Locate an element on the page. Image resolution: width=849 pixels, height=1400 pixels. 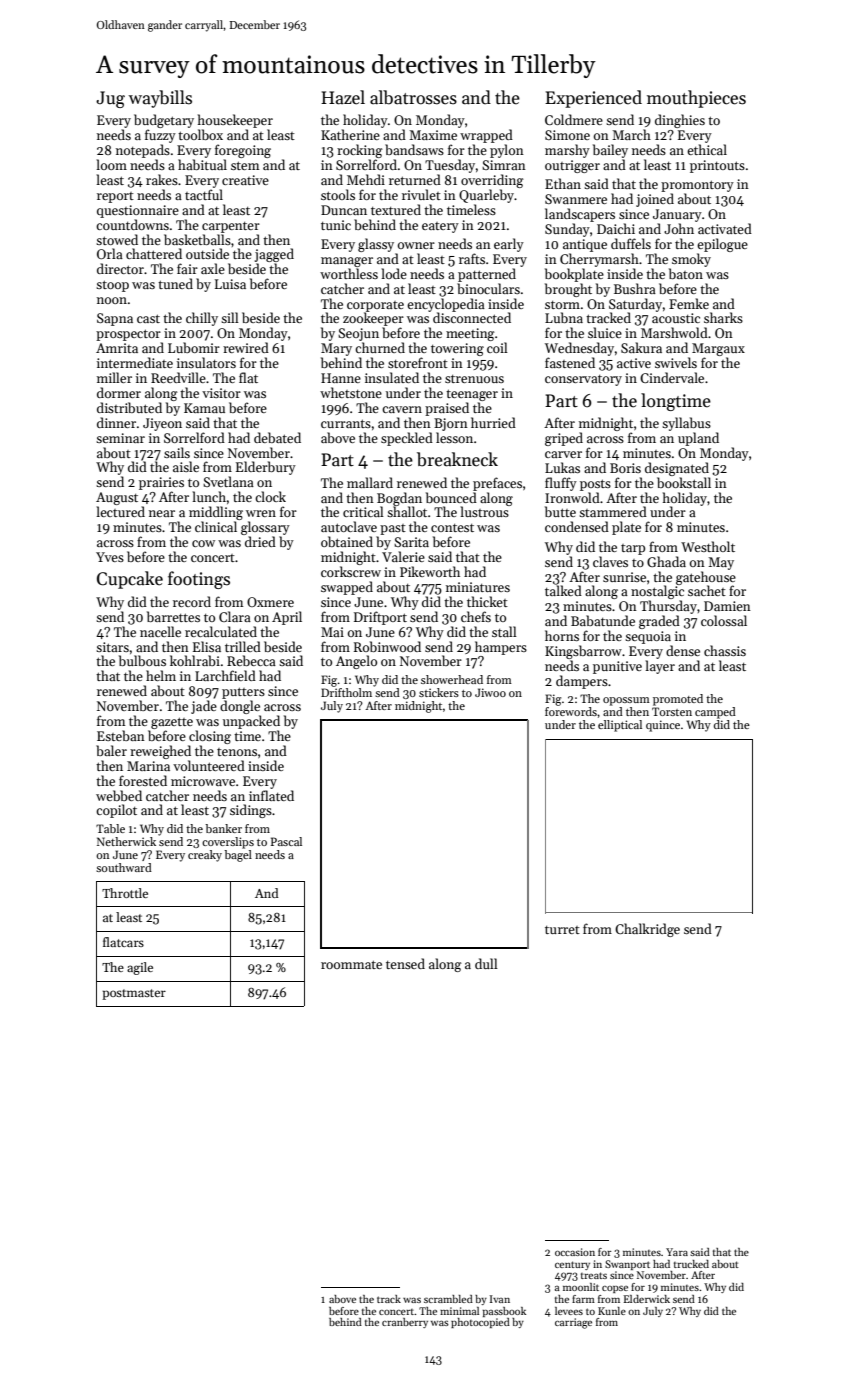
budgetary is located at coordinates (164, 121).
